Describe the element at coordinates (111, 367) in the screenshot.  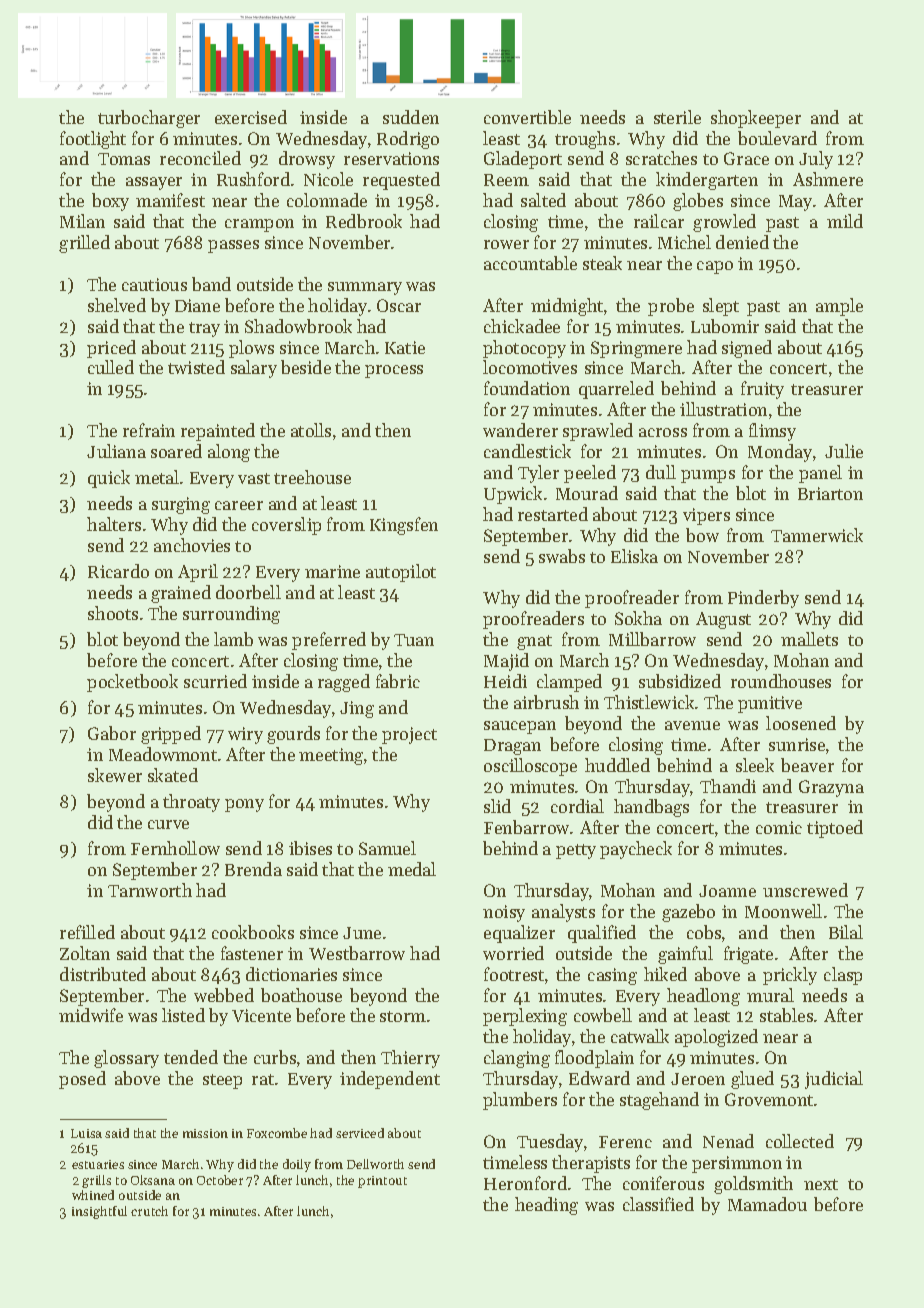
I see `culled` at that location.
